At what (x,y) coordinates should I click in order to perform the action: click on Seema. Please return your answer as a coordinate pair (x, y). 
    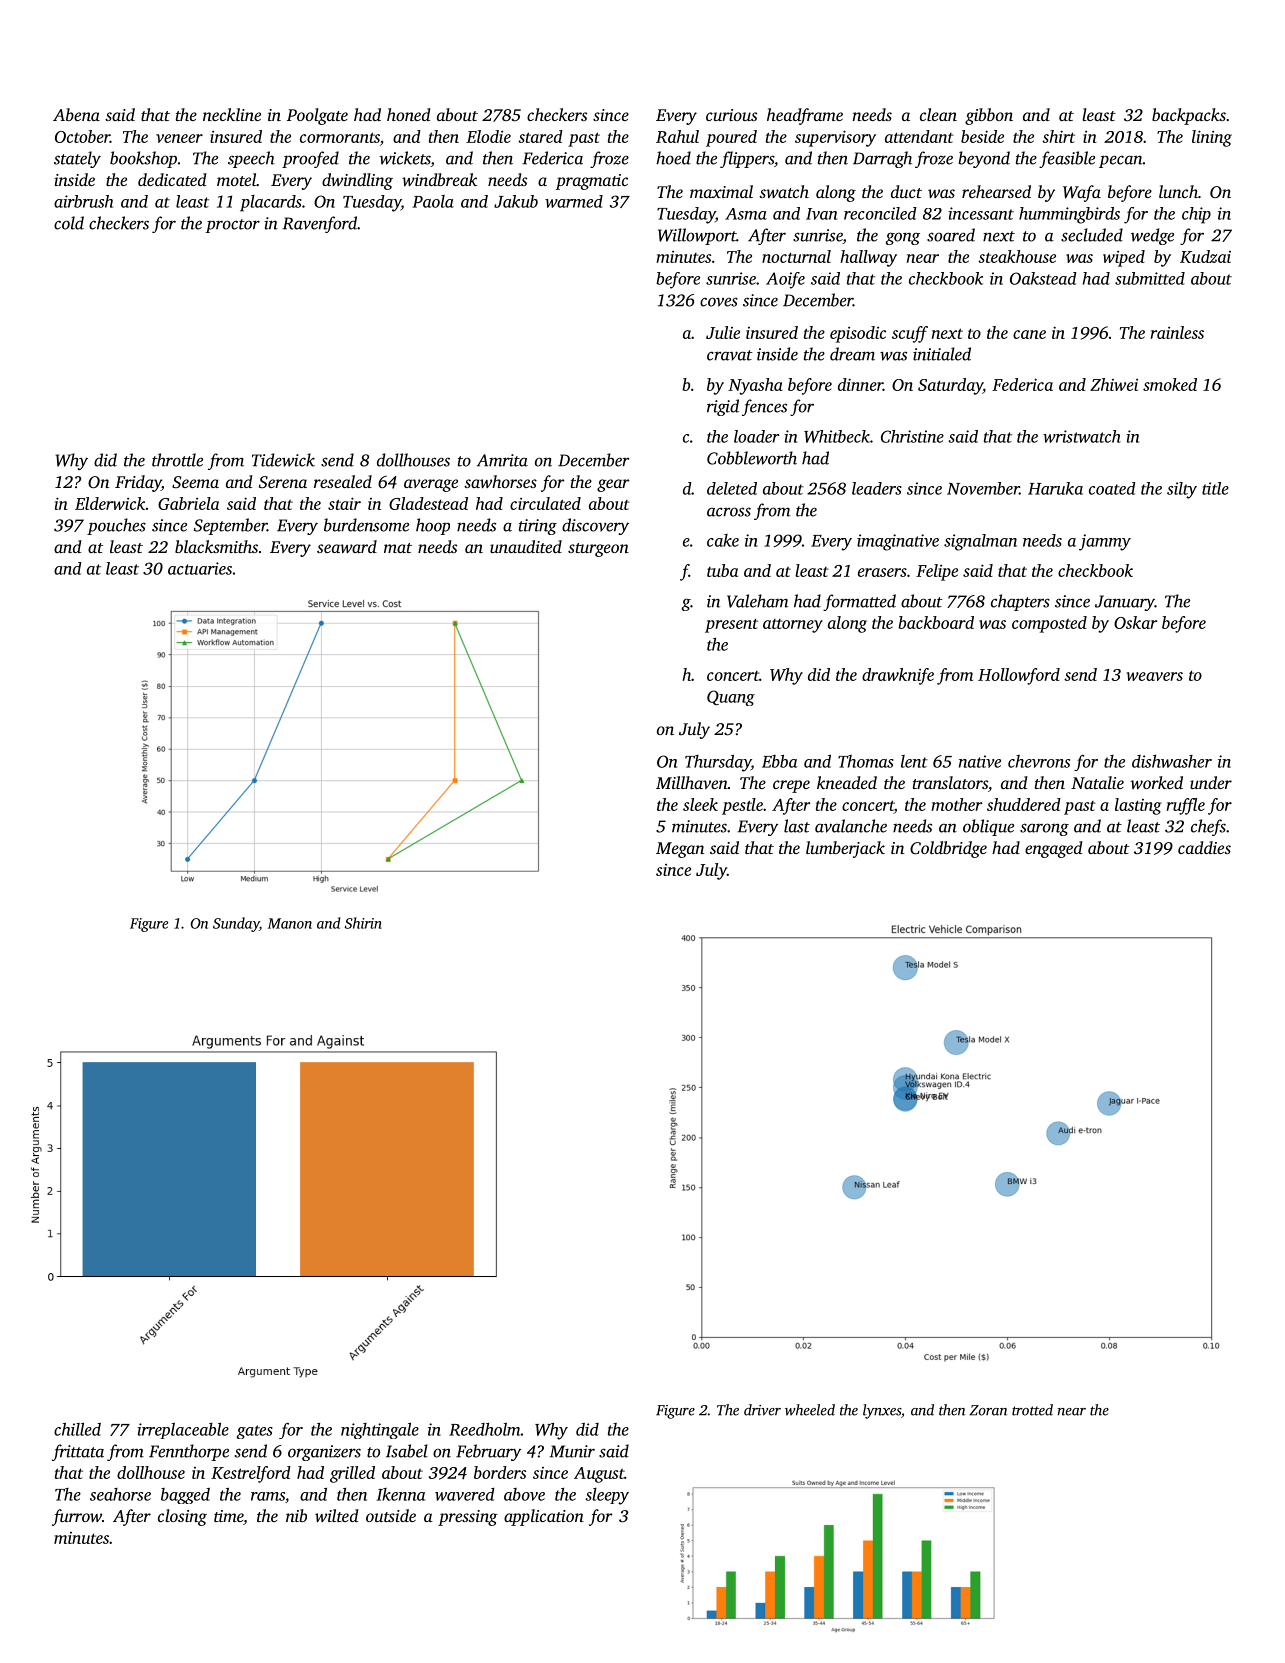
    Looking at the image, I should click on (195, 482).
